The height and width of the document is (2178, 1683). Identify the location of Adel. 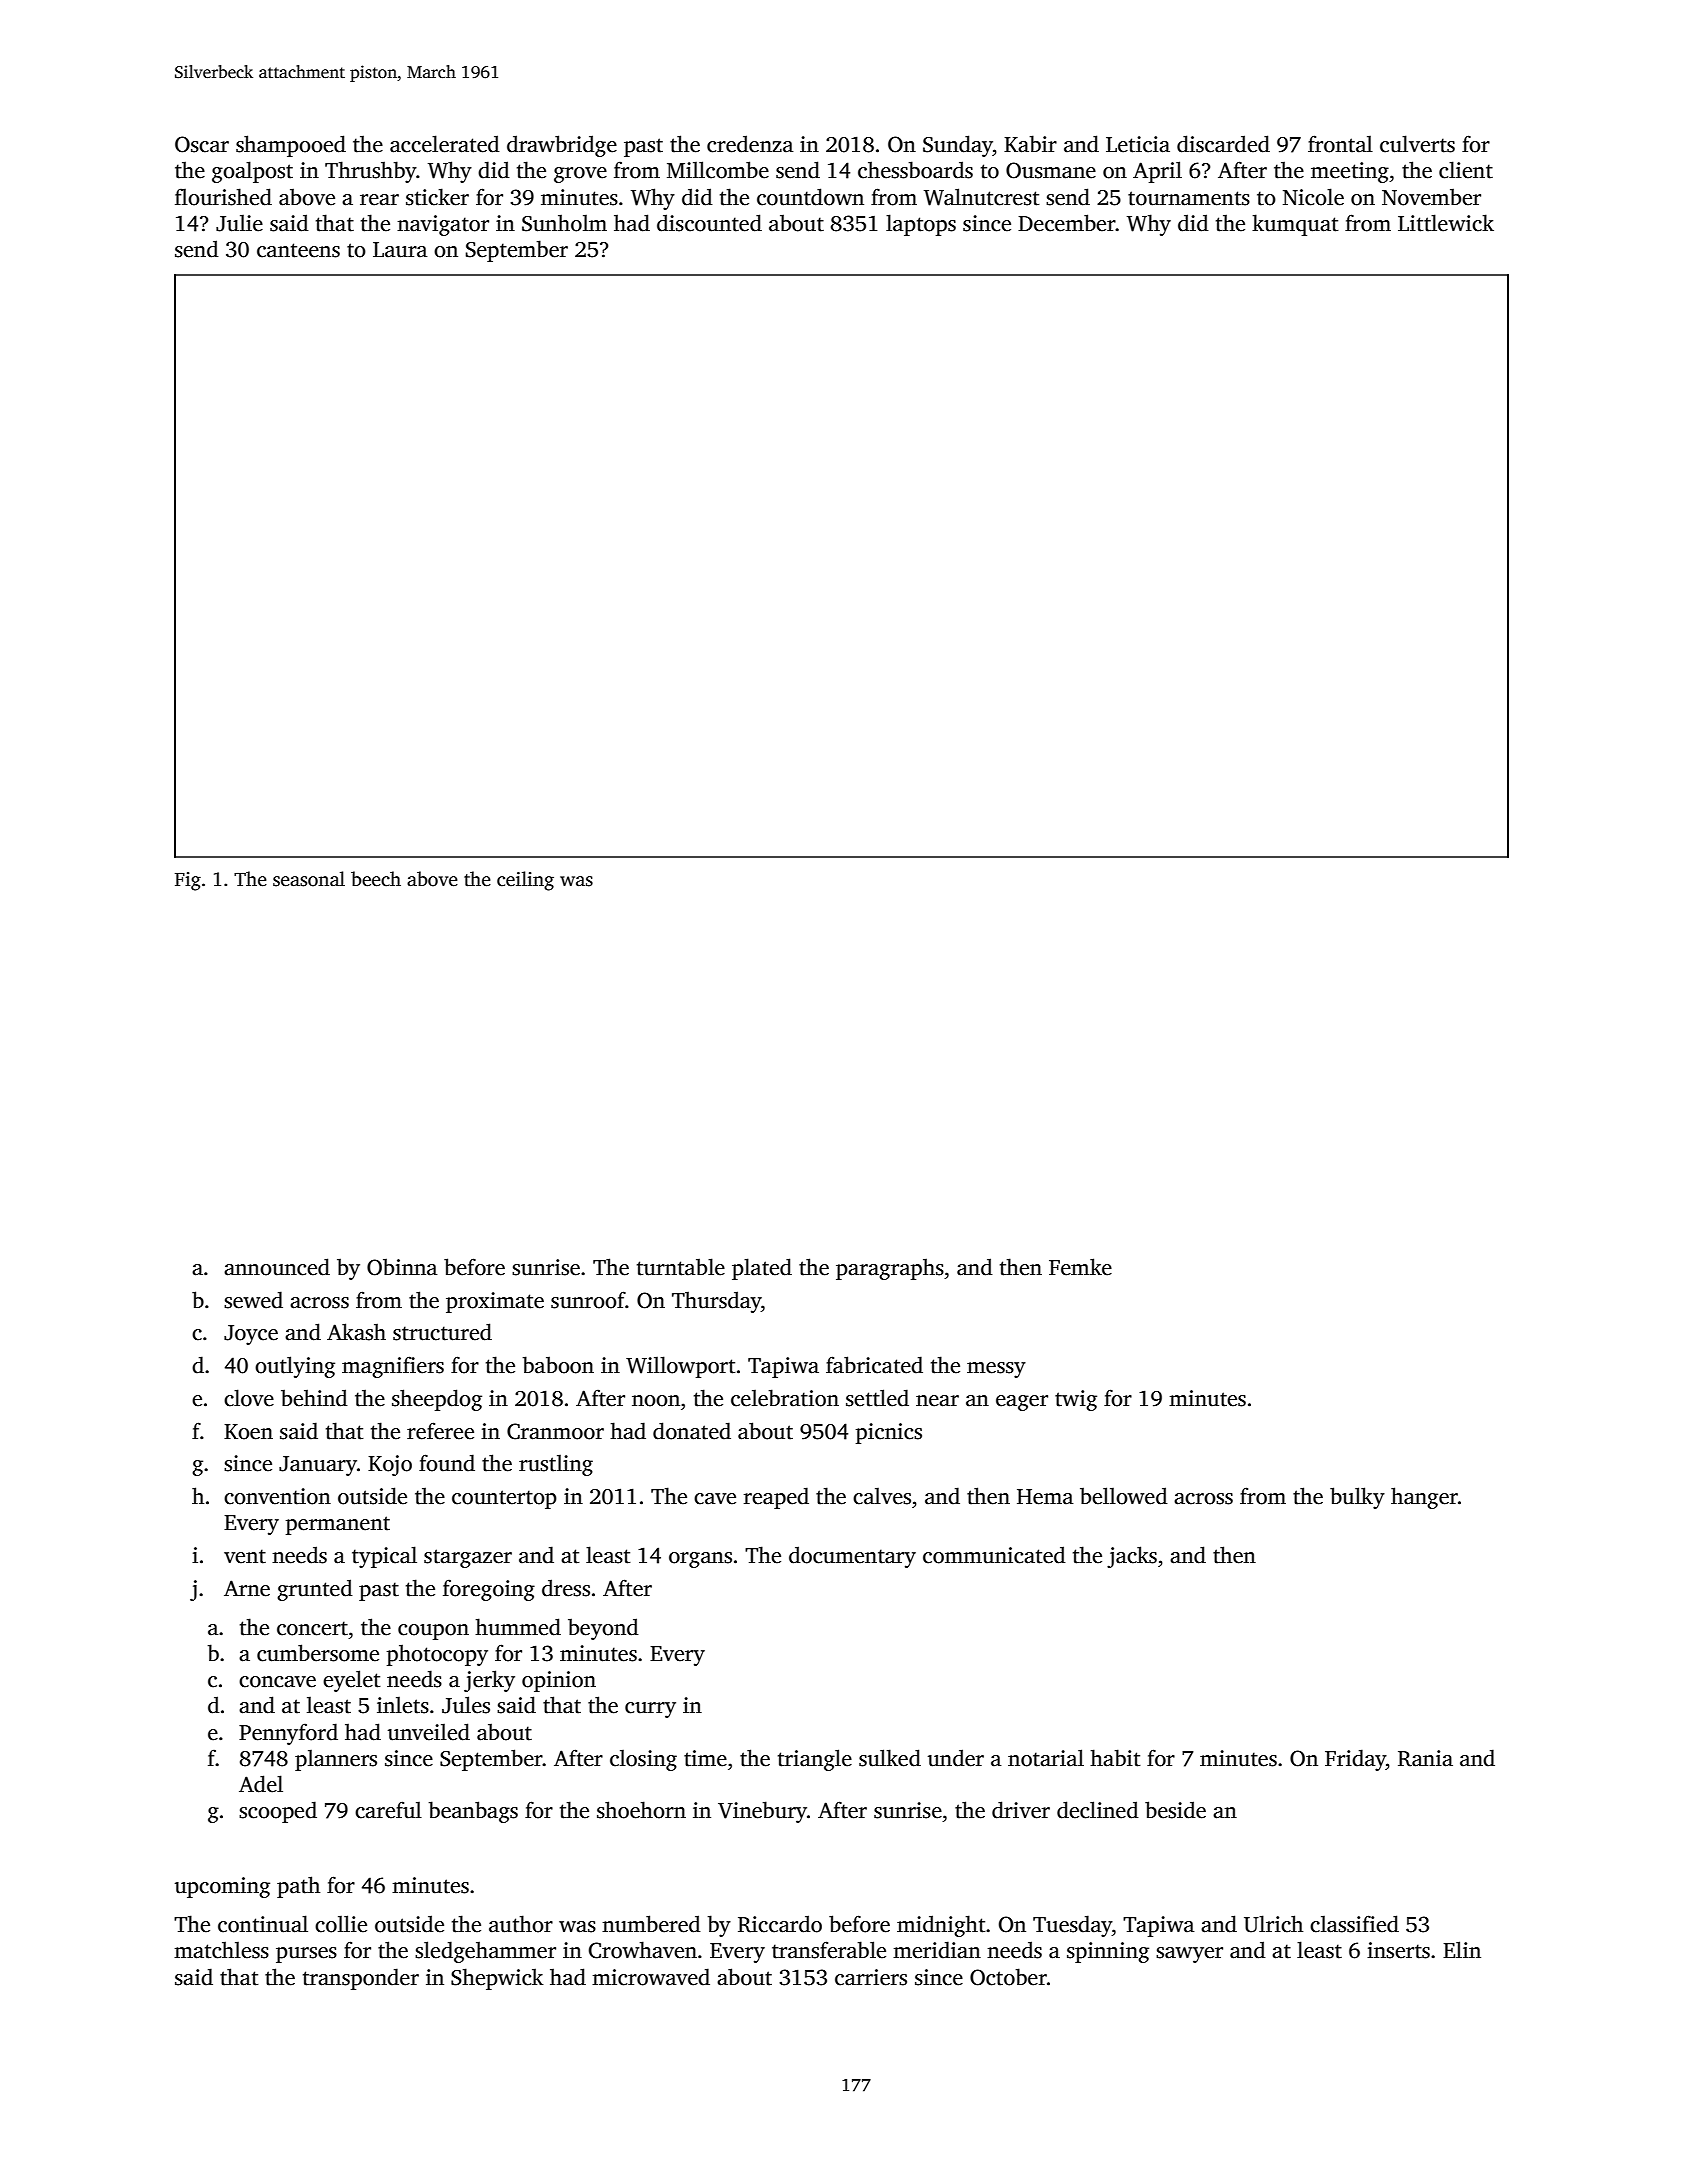
(261, 1784).
